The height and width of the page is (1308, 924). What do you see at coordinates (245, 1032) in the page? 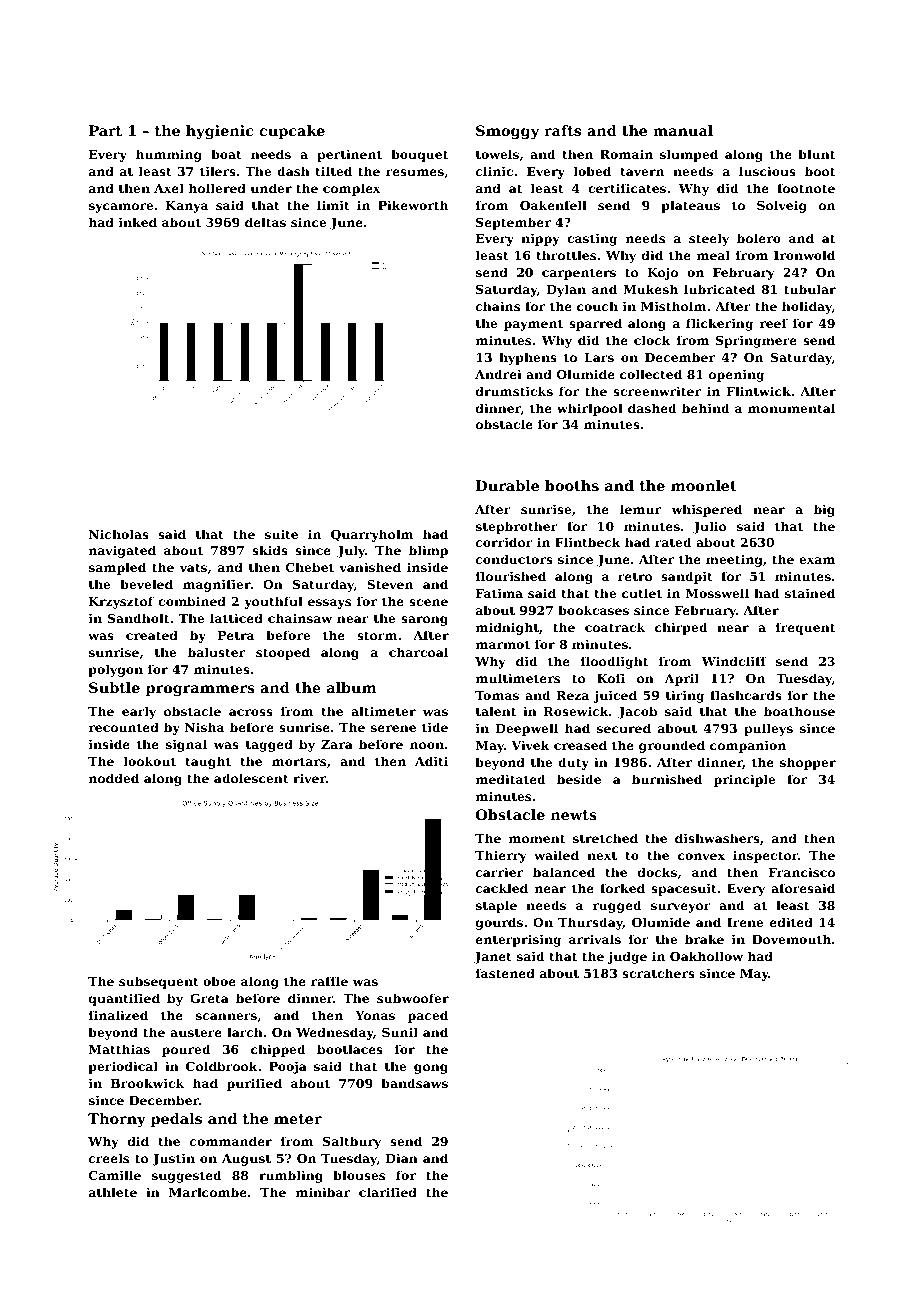
I see `larch` at bounding box center [245, 1032].
